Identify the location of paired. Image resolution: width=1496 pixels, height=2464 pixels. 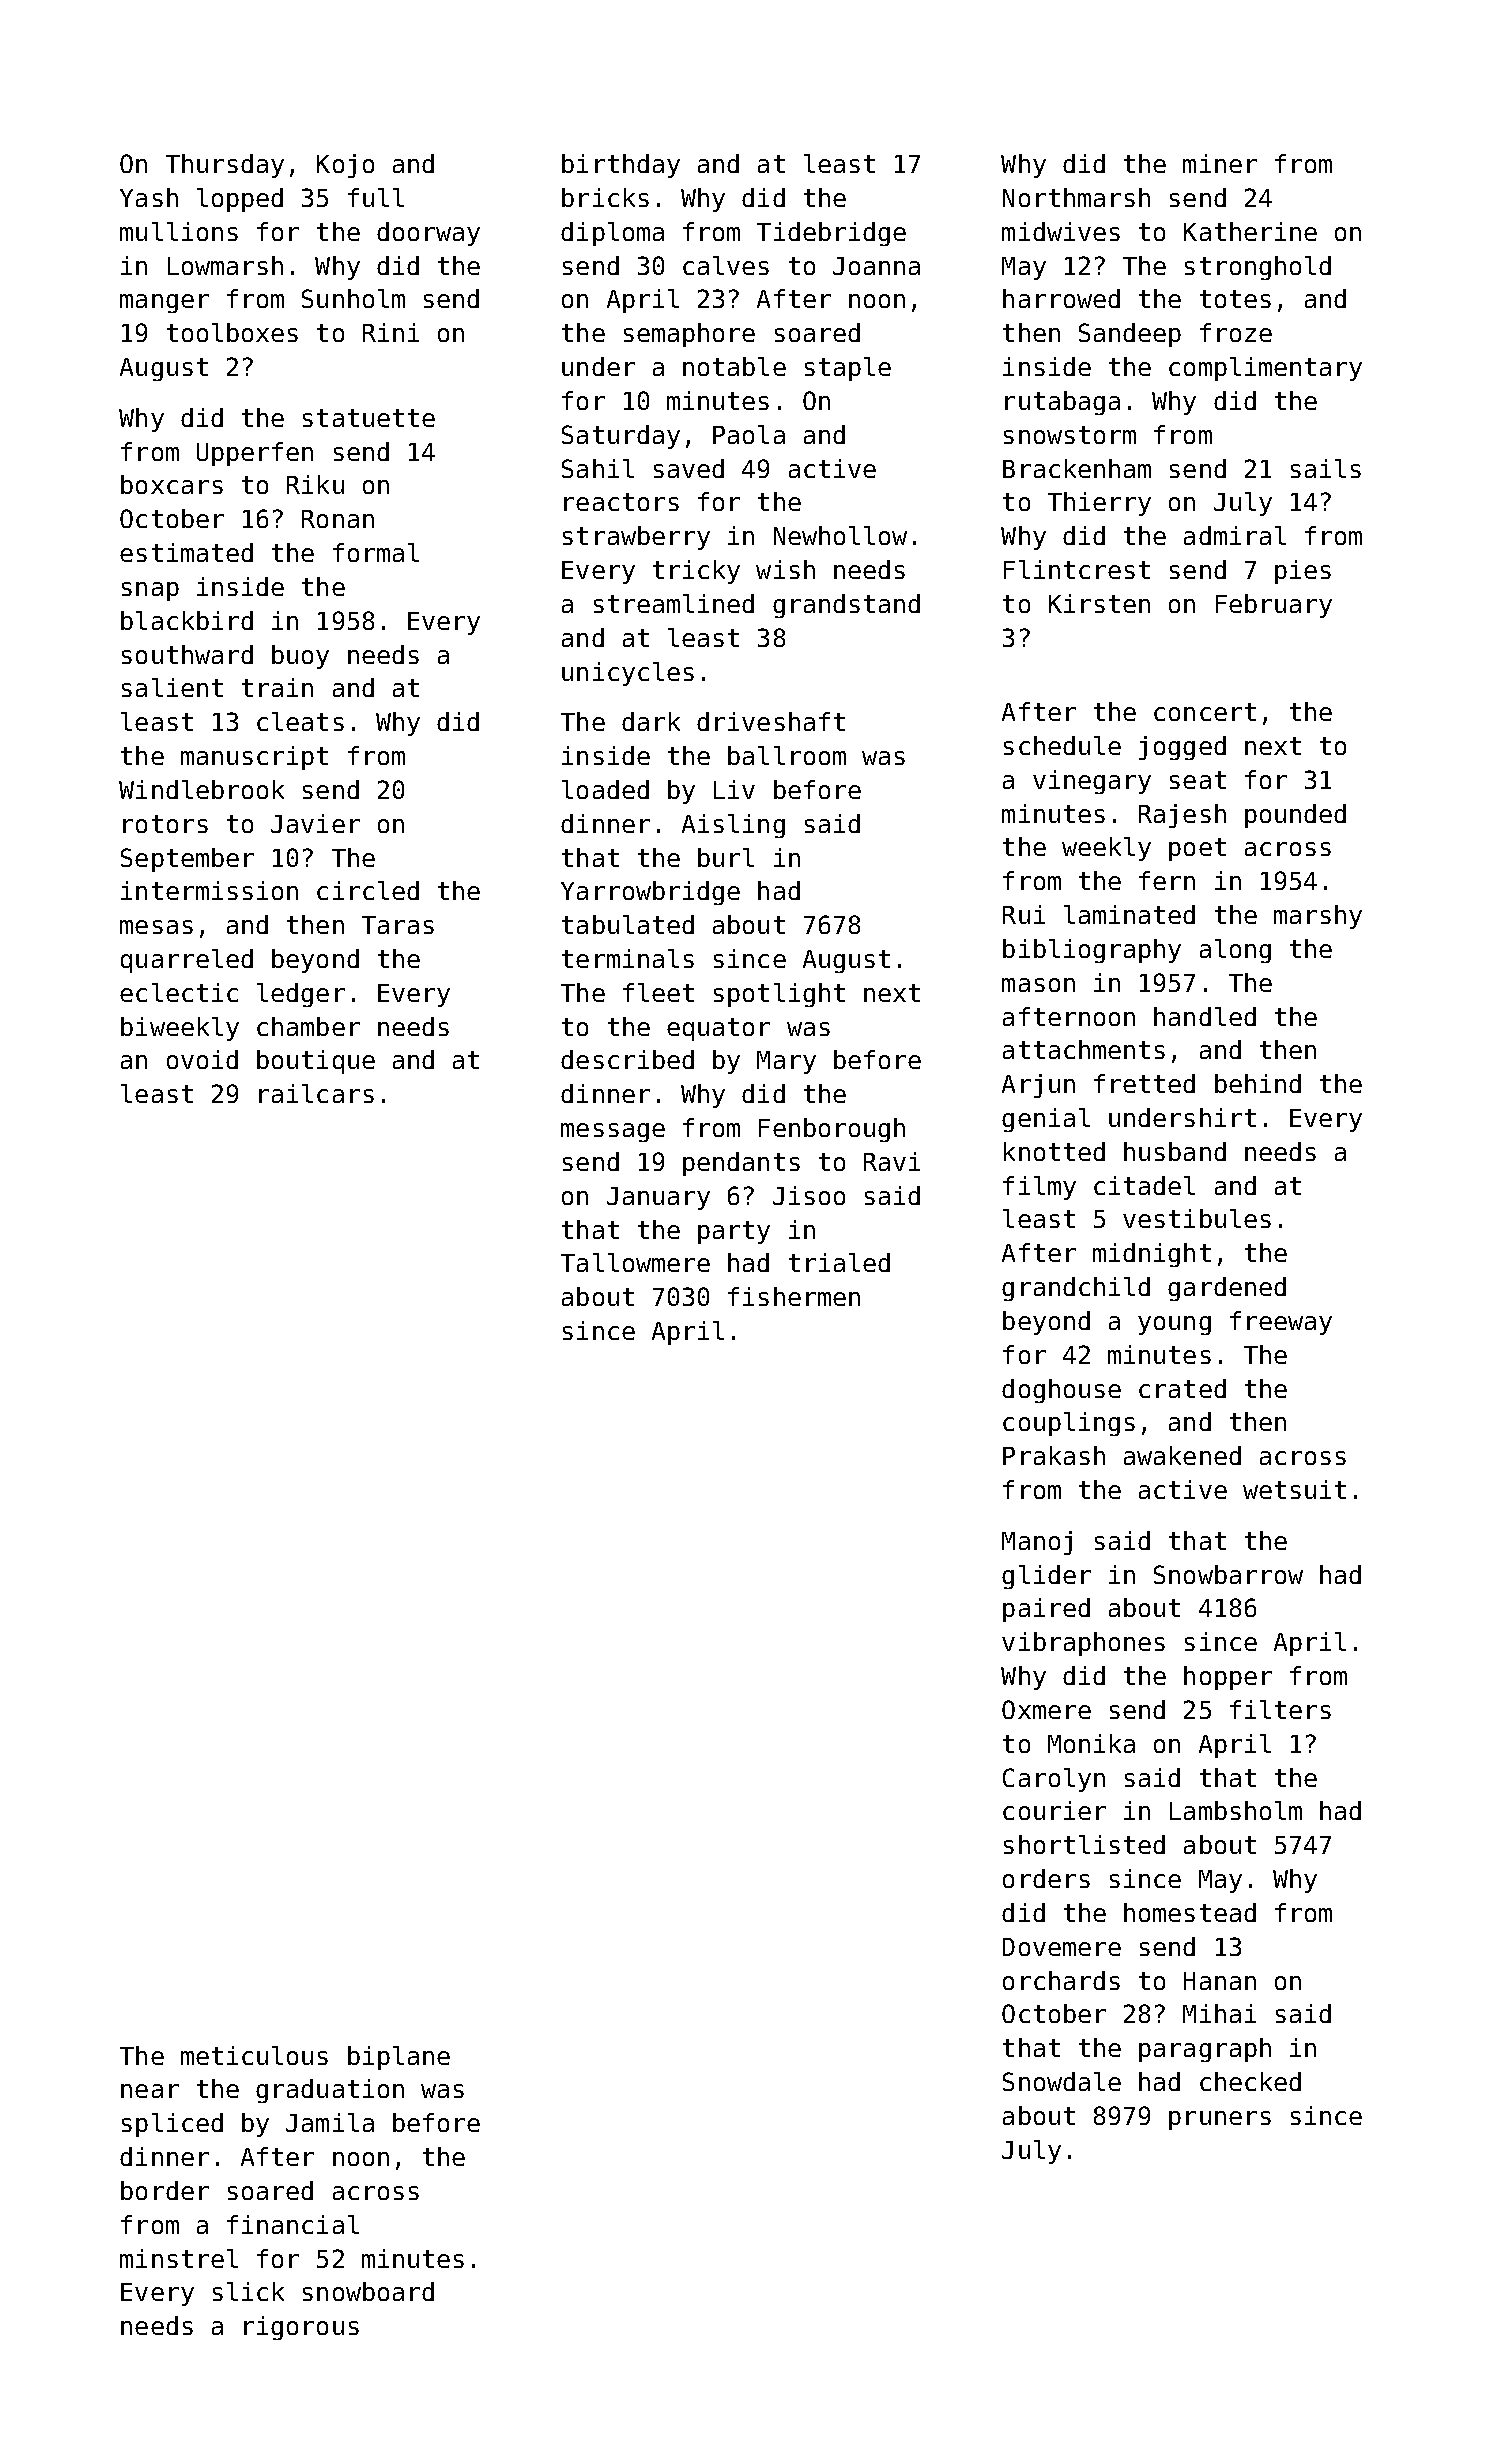
(1046, 1610).
